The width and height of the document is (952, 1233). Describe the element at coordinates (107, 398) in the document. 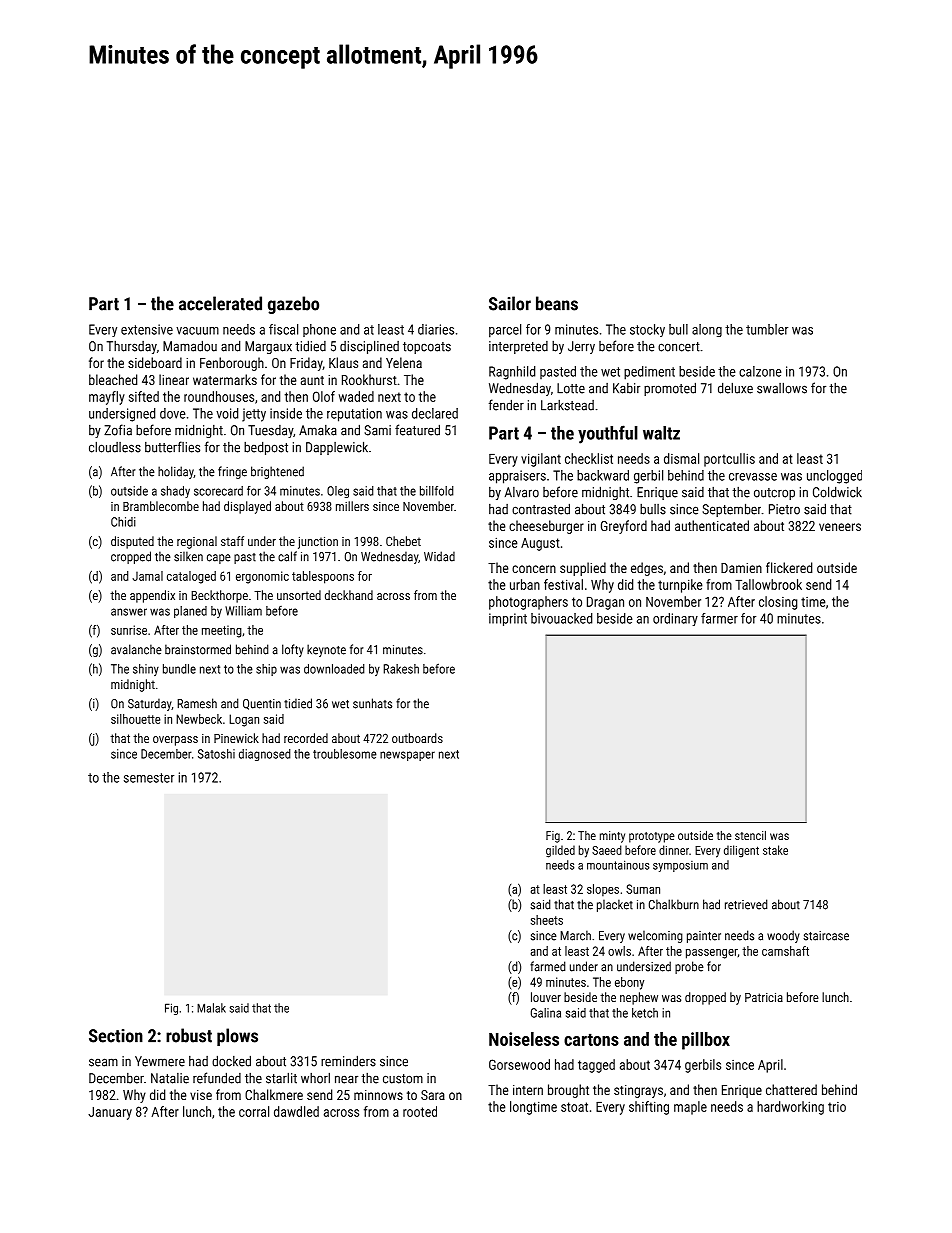

I see `mayfly` at that location.
